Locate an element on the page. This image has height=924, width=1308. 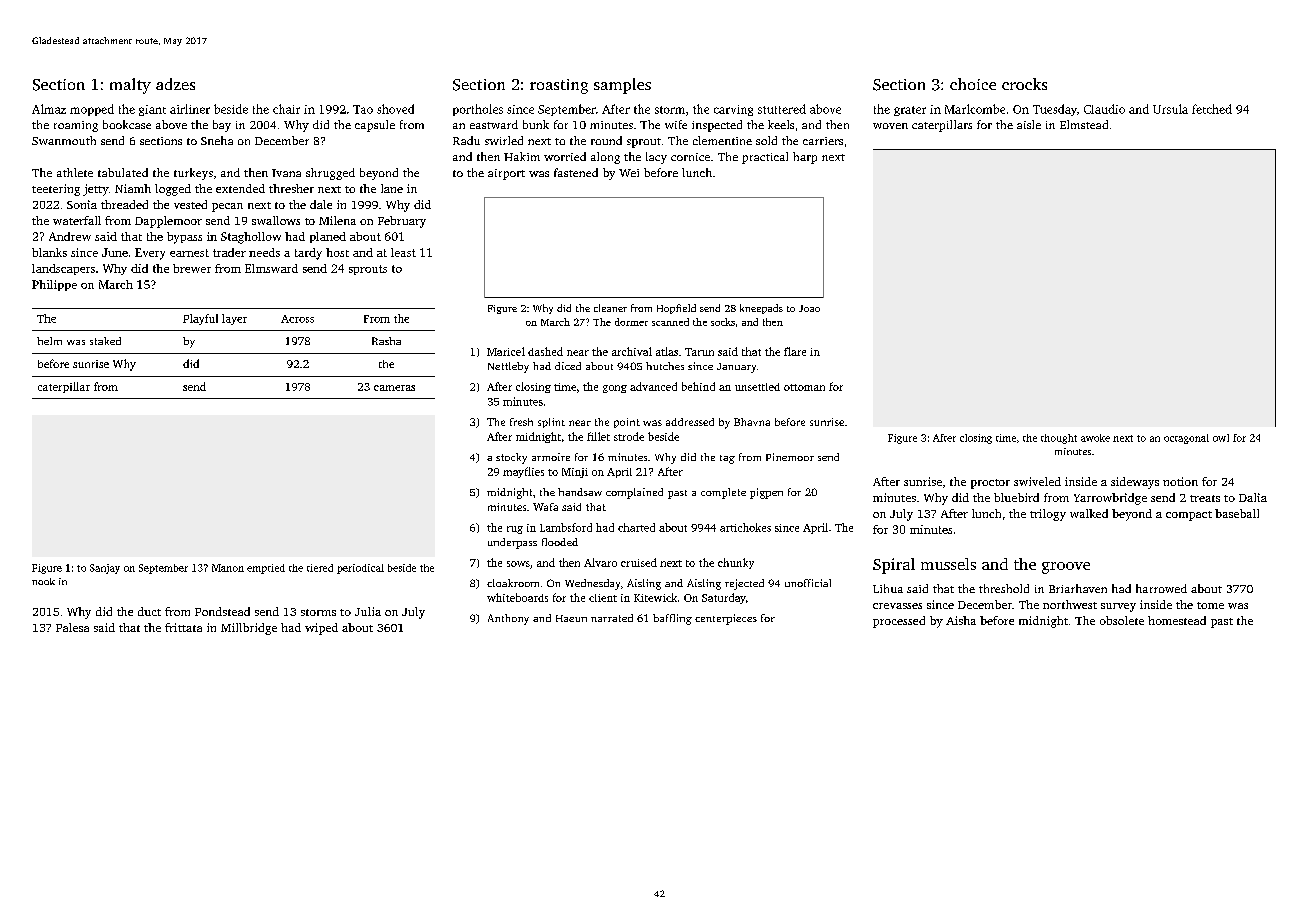
Sanjay is located at coordinates (105, 569).
